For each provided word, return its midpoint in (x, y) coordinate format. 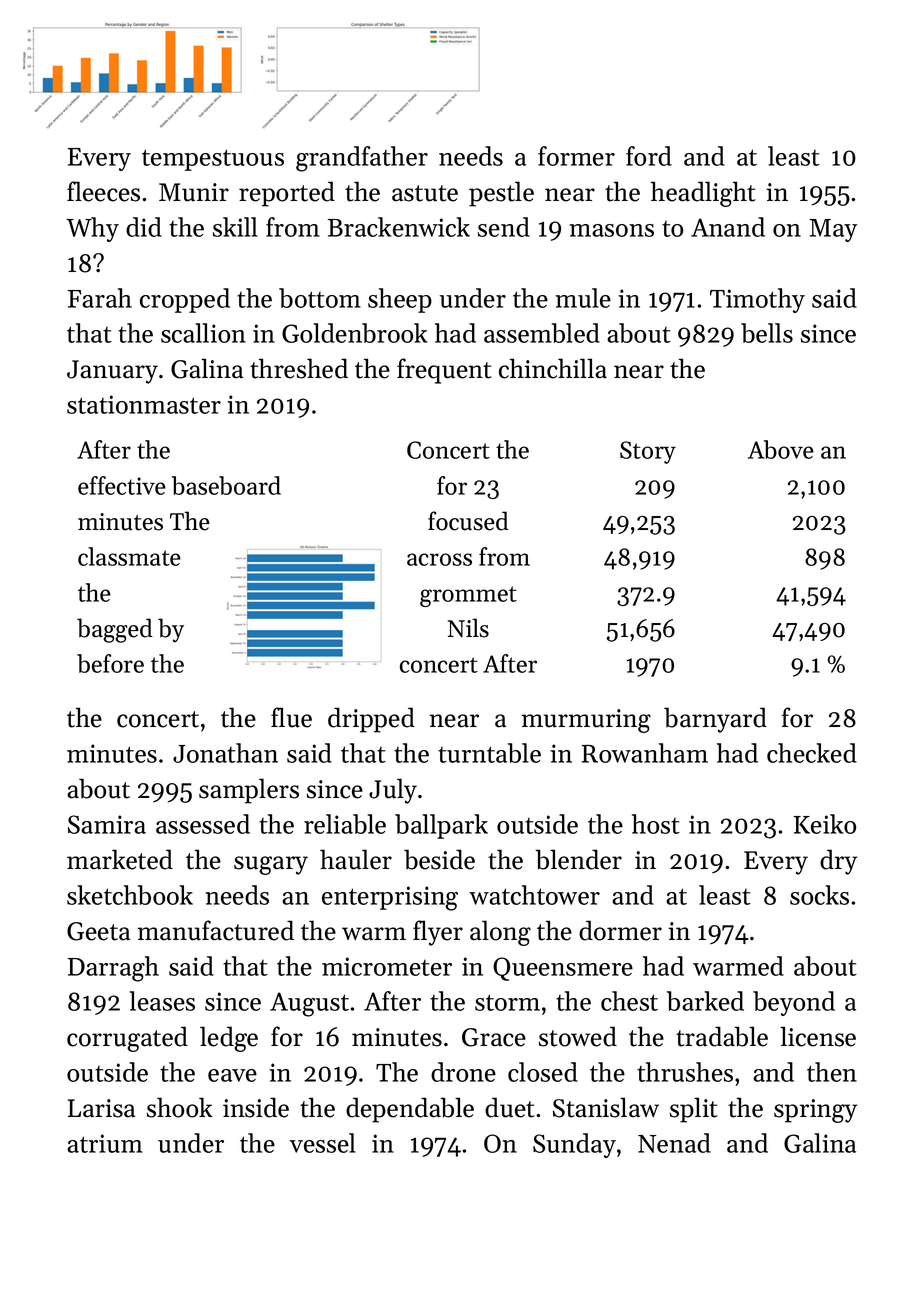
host (656, 824)
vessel (322, 1143)
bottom (320, 298)
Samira (107, 824)
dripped (371, 720)
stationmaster (144, 404)
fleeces (103, 191)
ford (649, 156)
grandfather (362, 159)
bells (767, 333)
